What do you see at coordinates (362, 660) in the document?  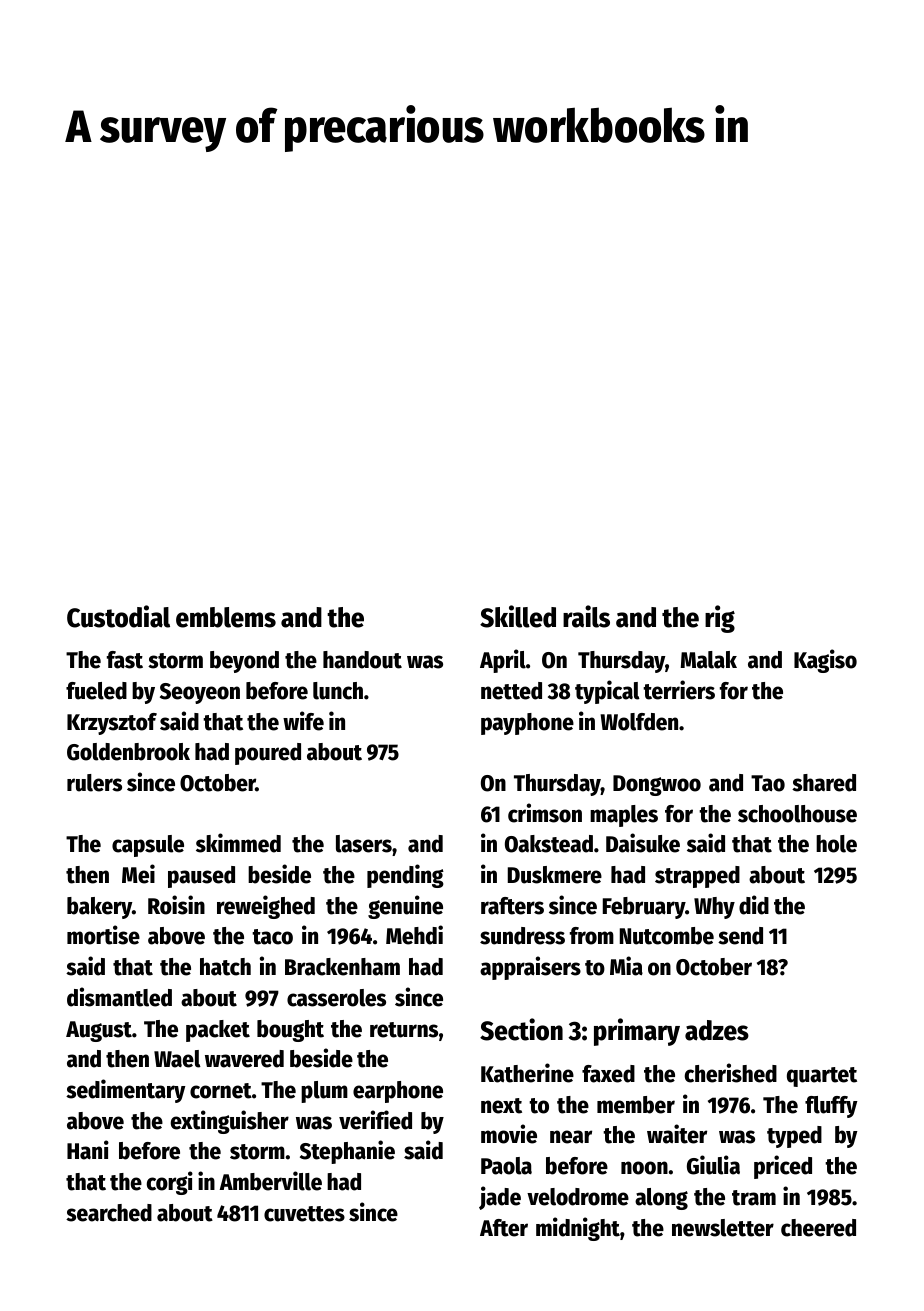 I see `handout` at bounding box center [362, 660].
